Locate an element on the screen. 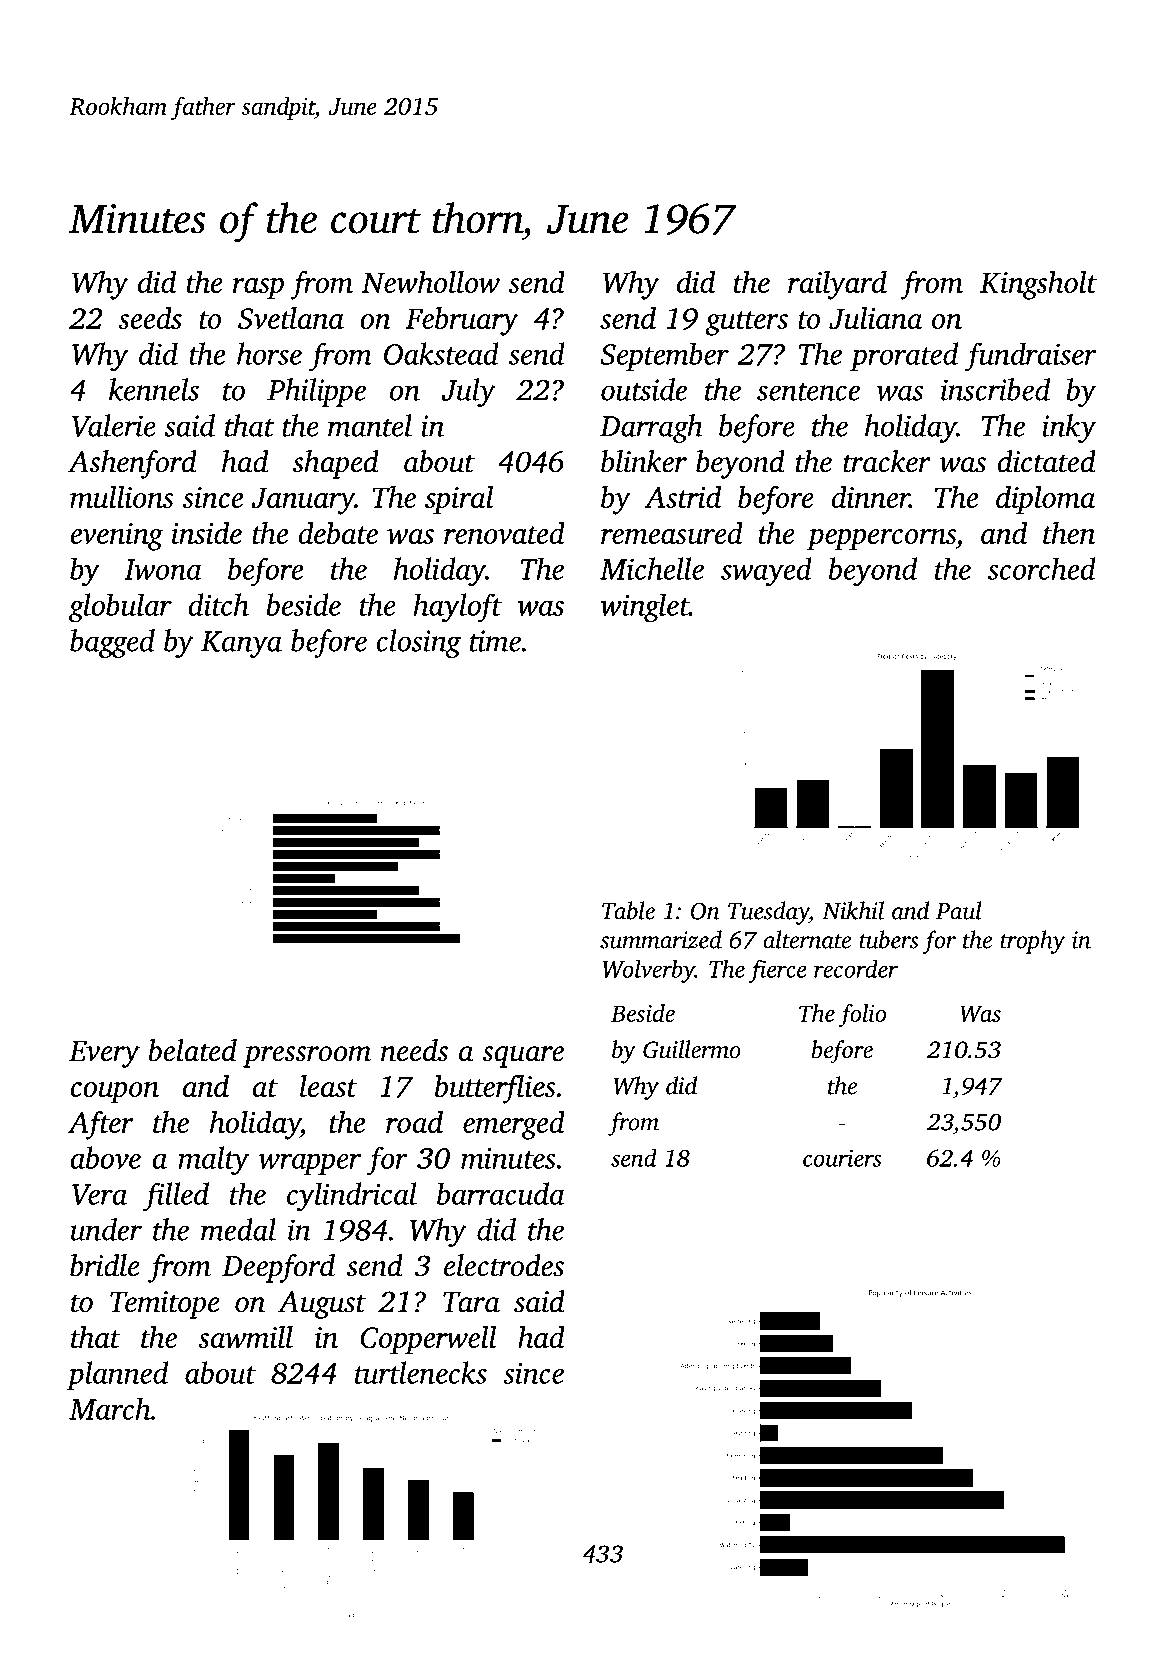 The height and width of the screenshot is (1654, 1165). Paul is located at coordinates (959, 910).
